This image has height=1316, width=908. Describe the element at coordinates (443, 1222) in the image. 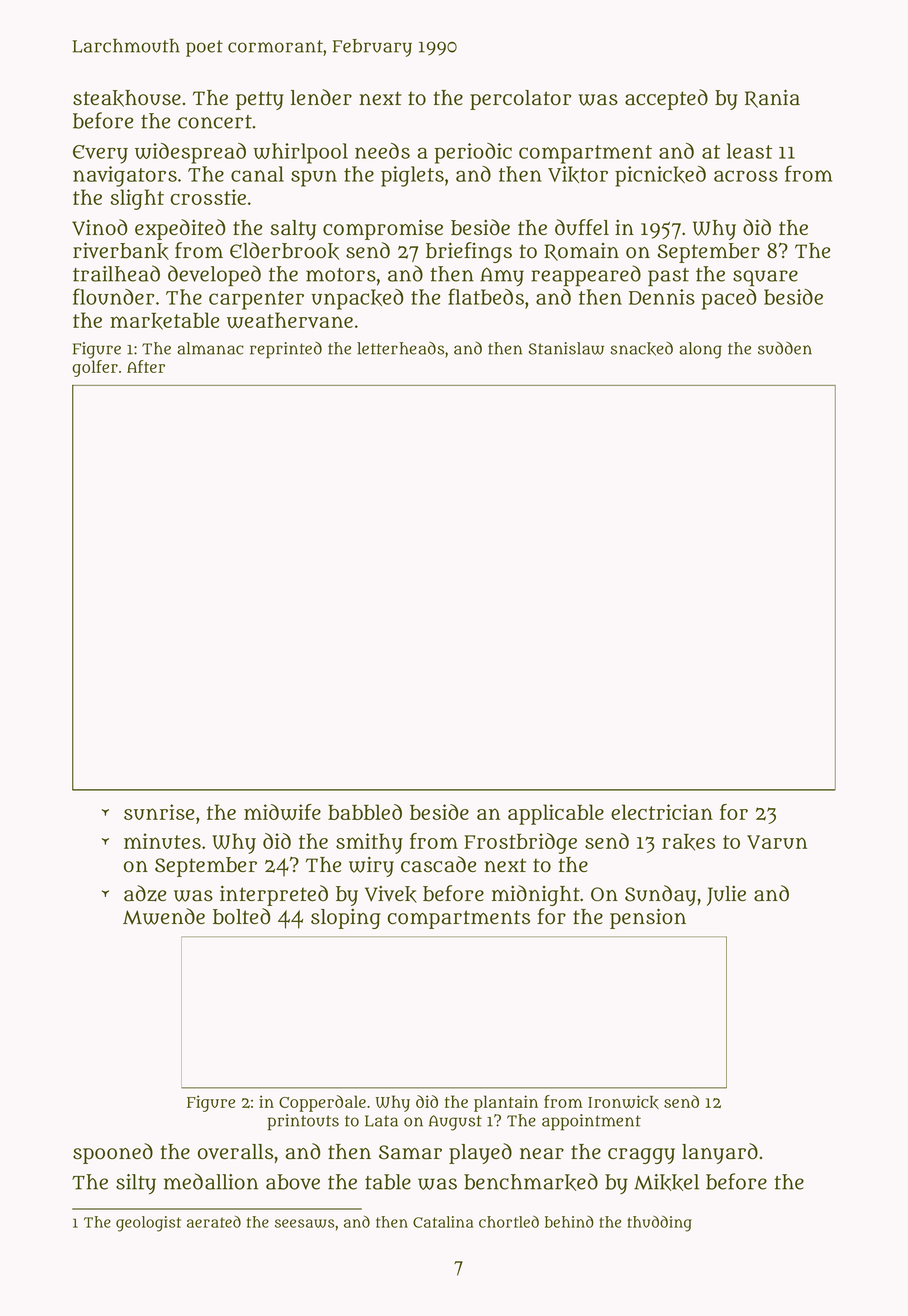

I see `Catalina` at that location.
